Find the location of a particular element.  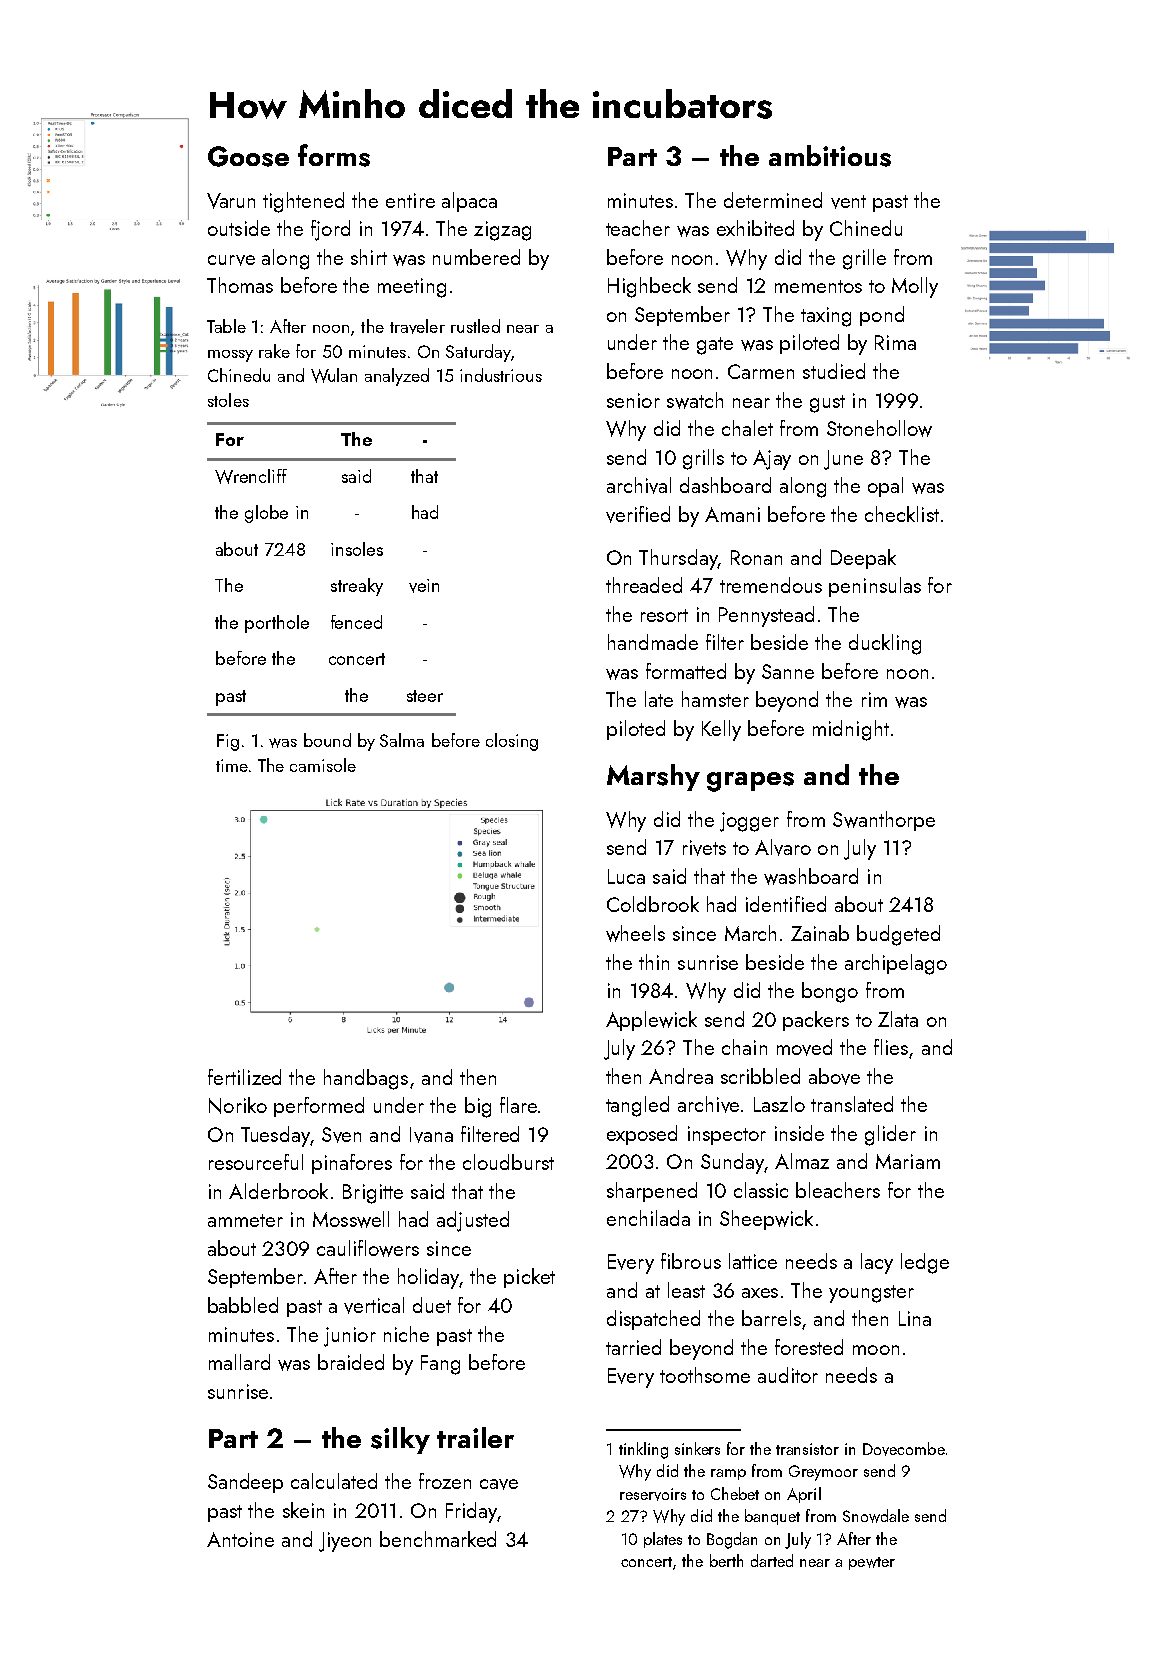

performed is located at coordinates (319, 1107).
